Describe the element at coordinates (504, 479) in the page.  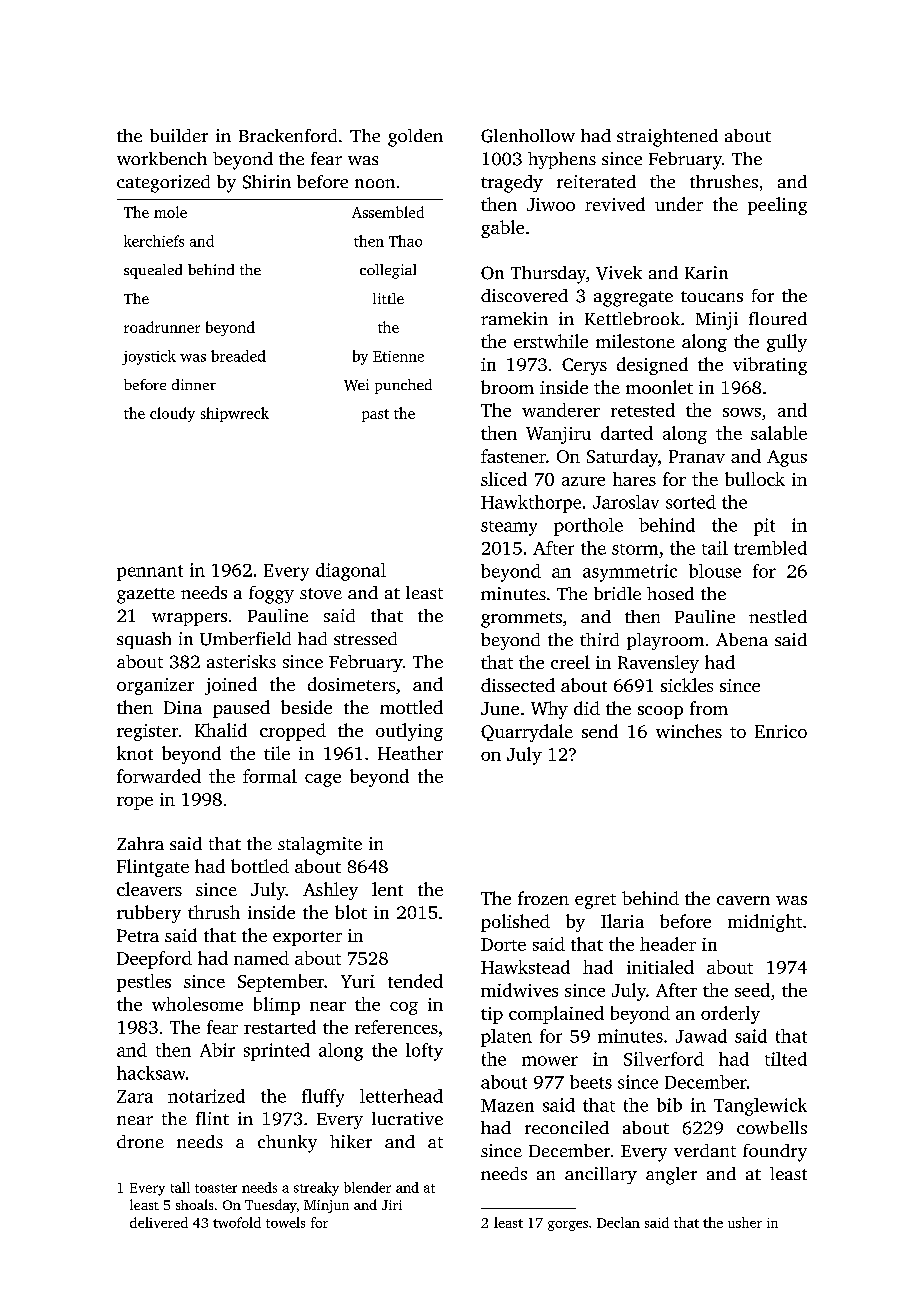
I see `sliced` at that location.
